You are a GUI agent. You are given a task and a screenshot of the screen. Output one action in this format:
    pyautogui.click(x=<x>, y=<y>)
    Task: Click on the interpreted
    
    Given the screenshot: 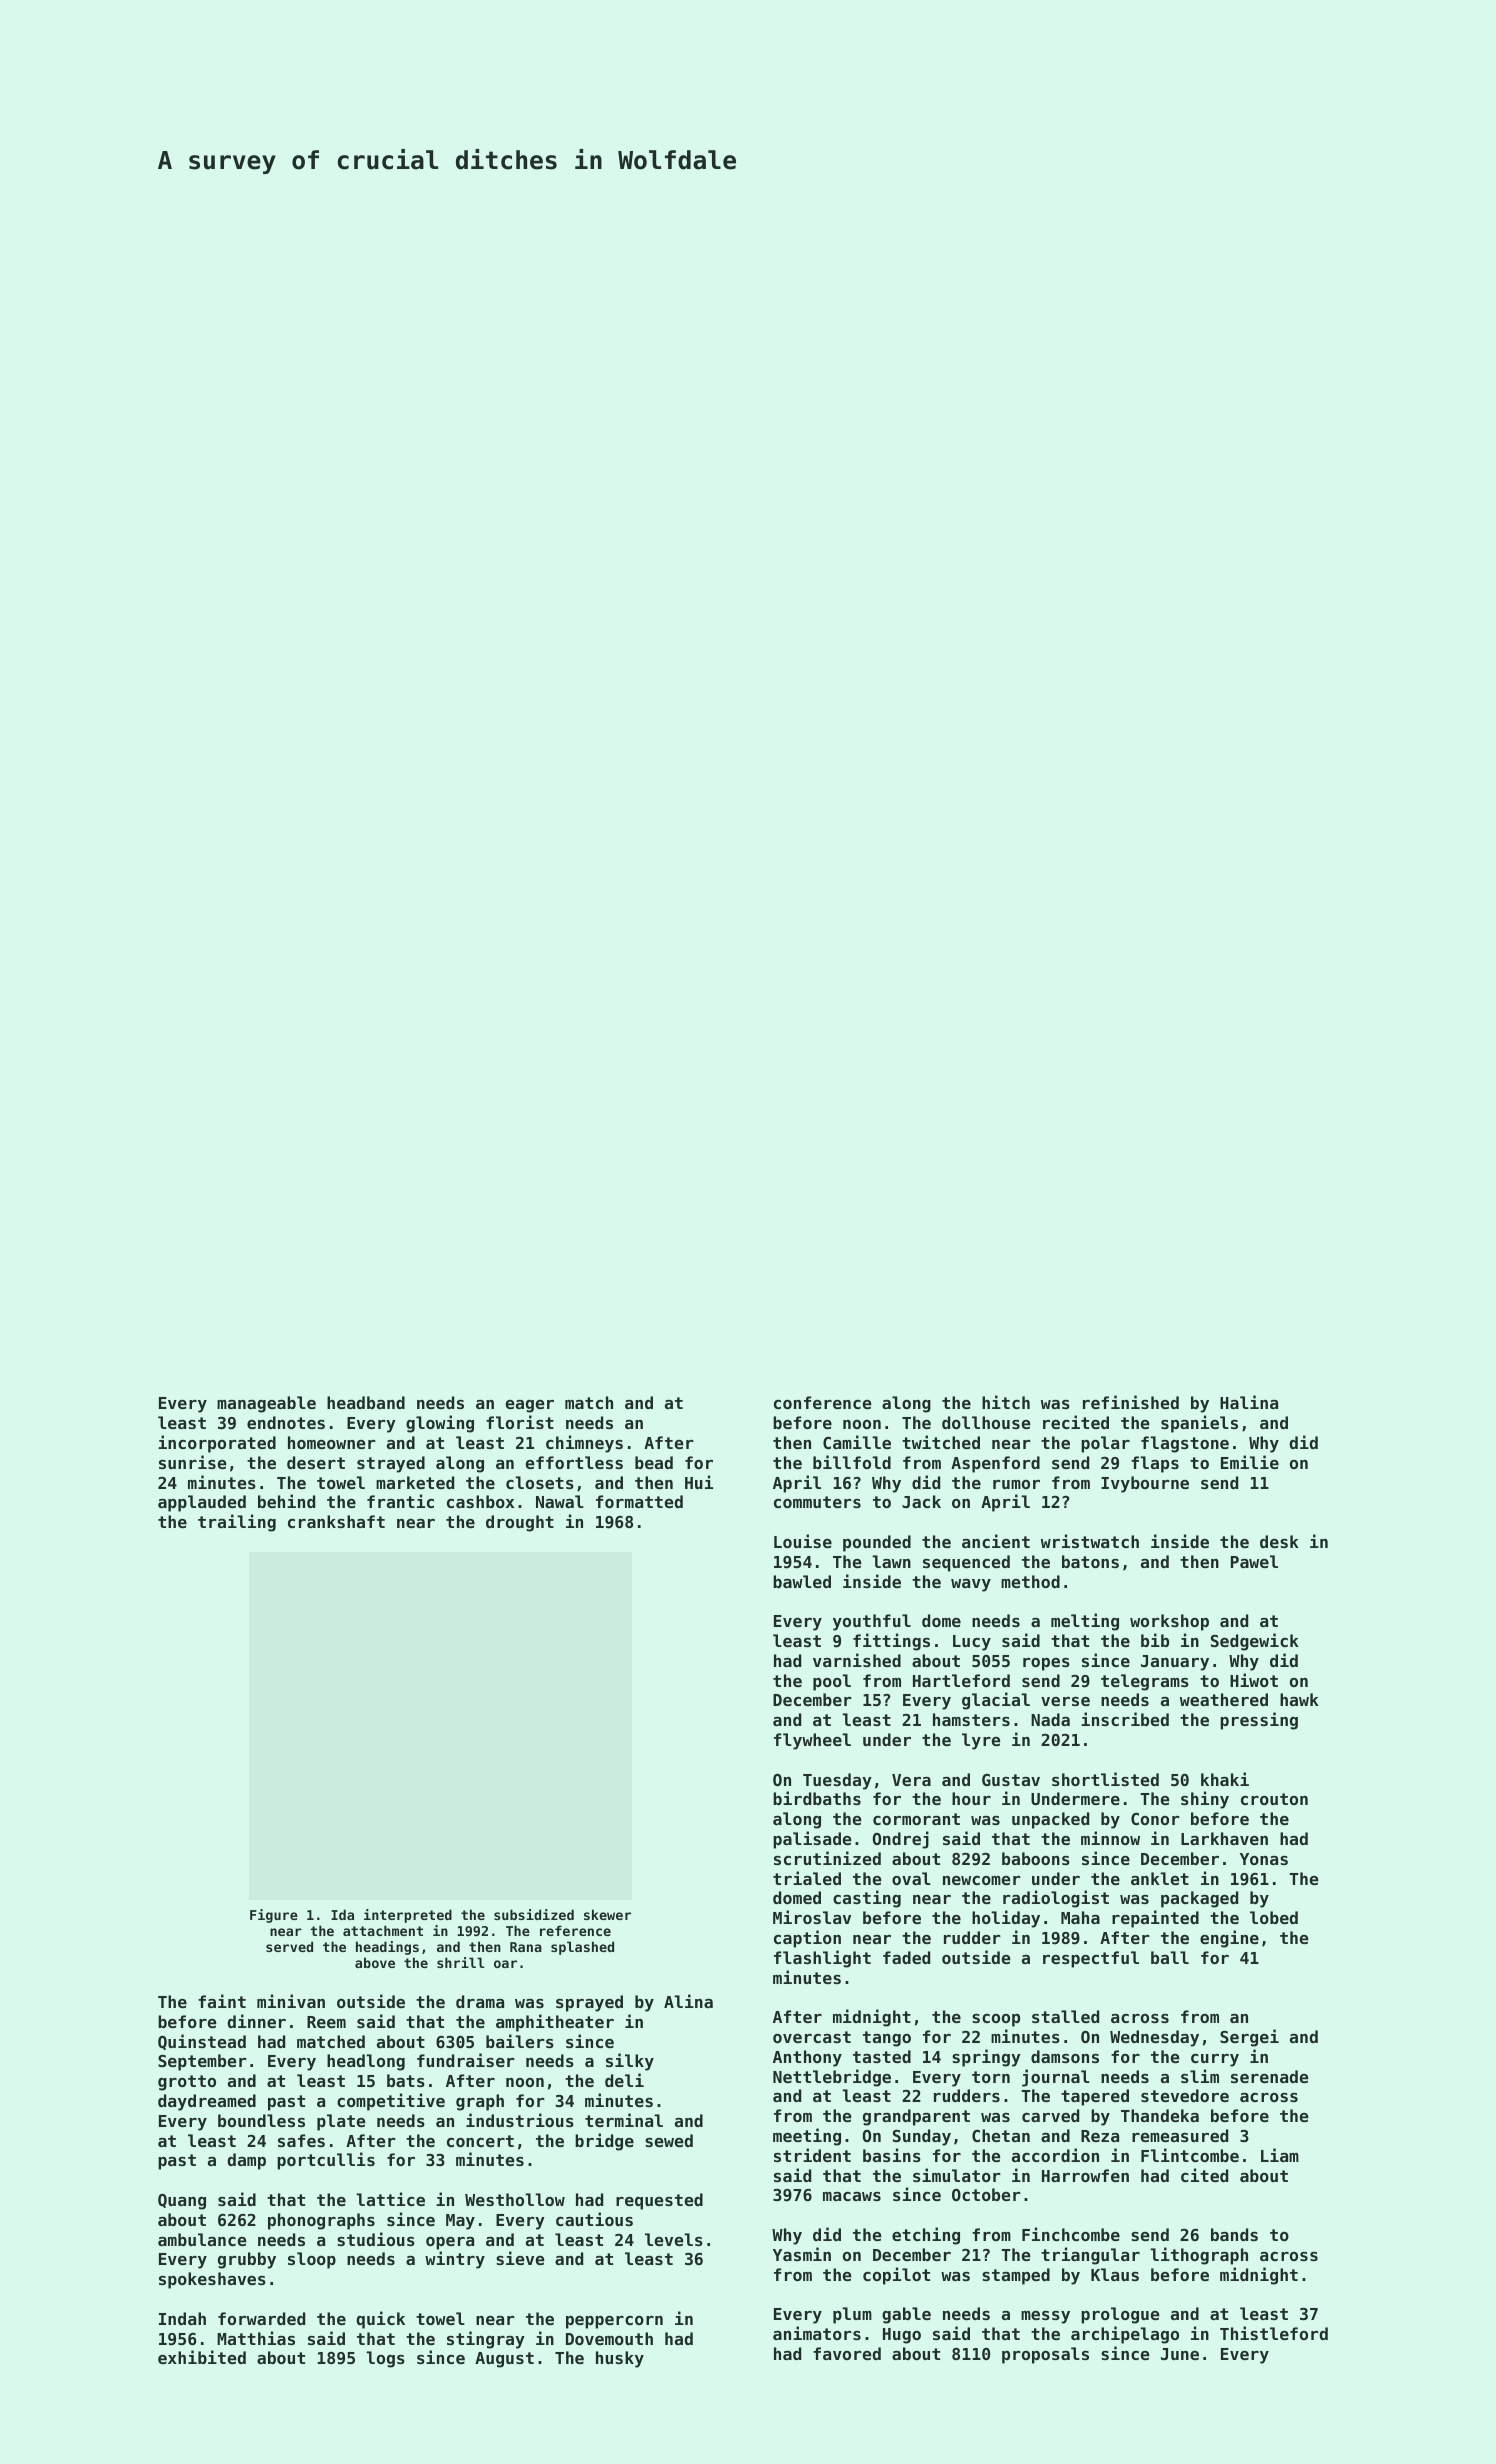 What is the action you would take?
    pyautogui.click(x=408, y=1916)
